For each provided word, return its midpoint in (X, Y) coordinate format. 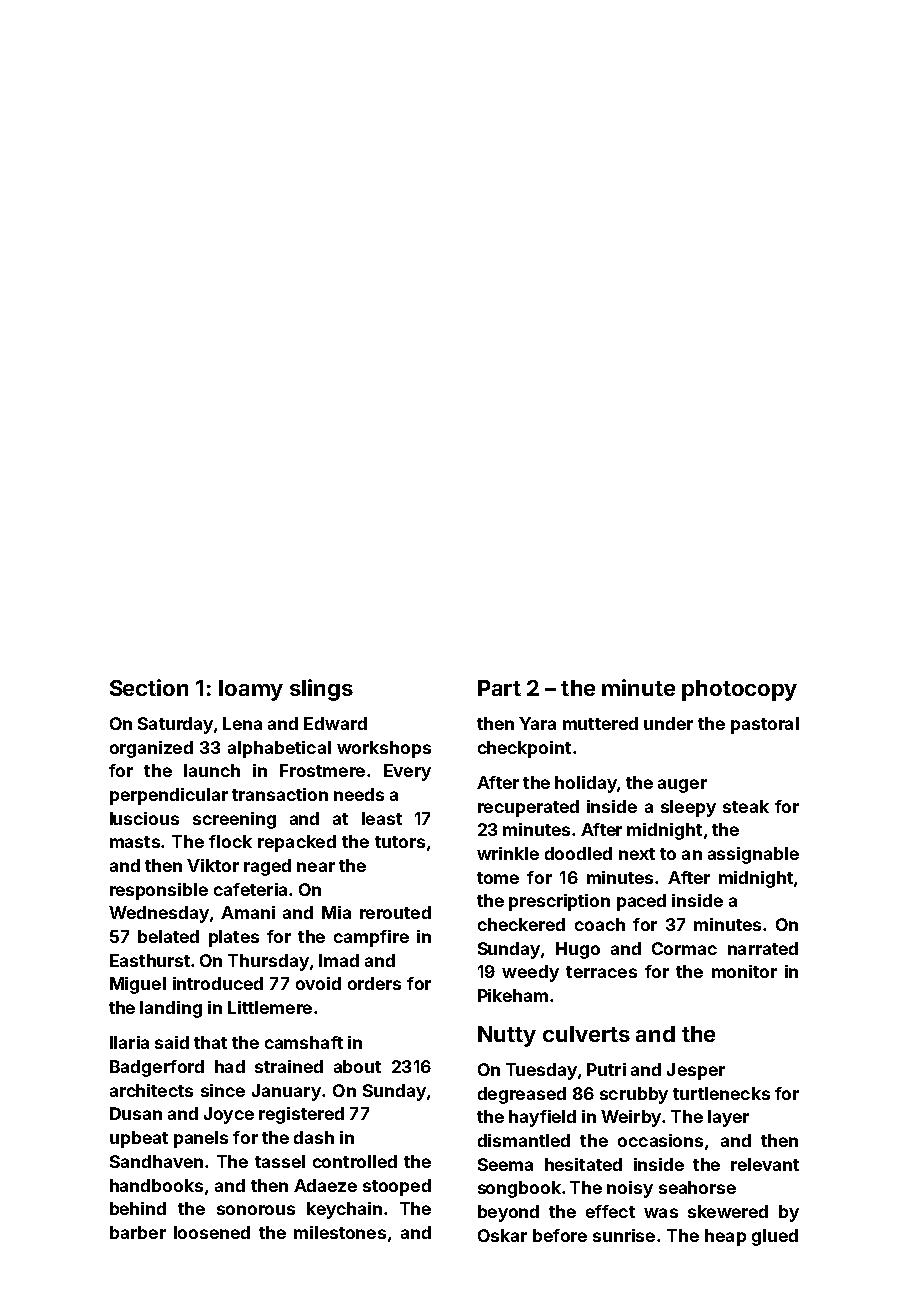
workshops (384, 749)
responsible (159, 891)
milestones (340, 1232)
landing (171, 1009)
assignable (753, 855)
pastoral (765, 725)
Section (149, 687)
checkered (521, 924)
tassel (280, 1161)
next (637, 854)
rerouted (395, 912)
